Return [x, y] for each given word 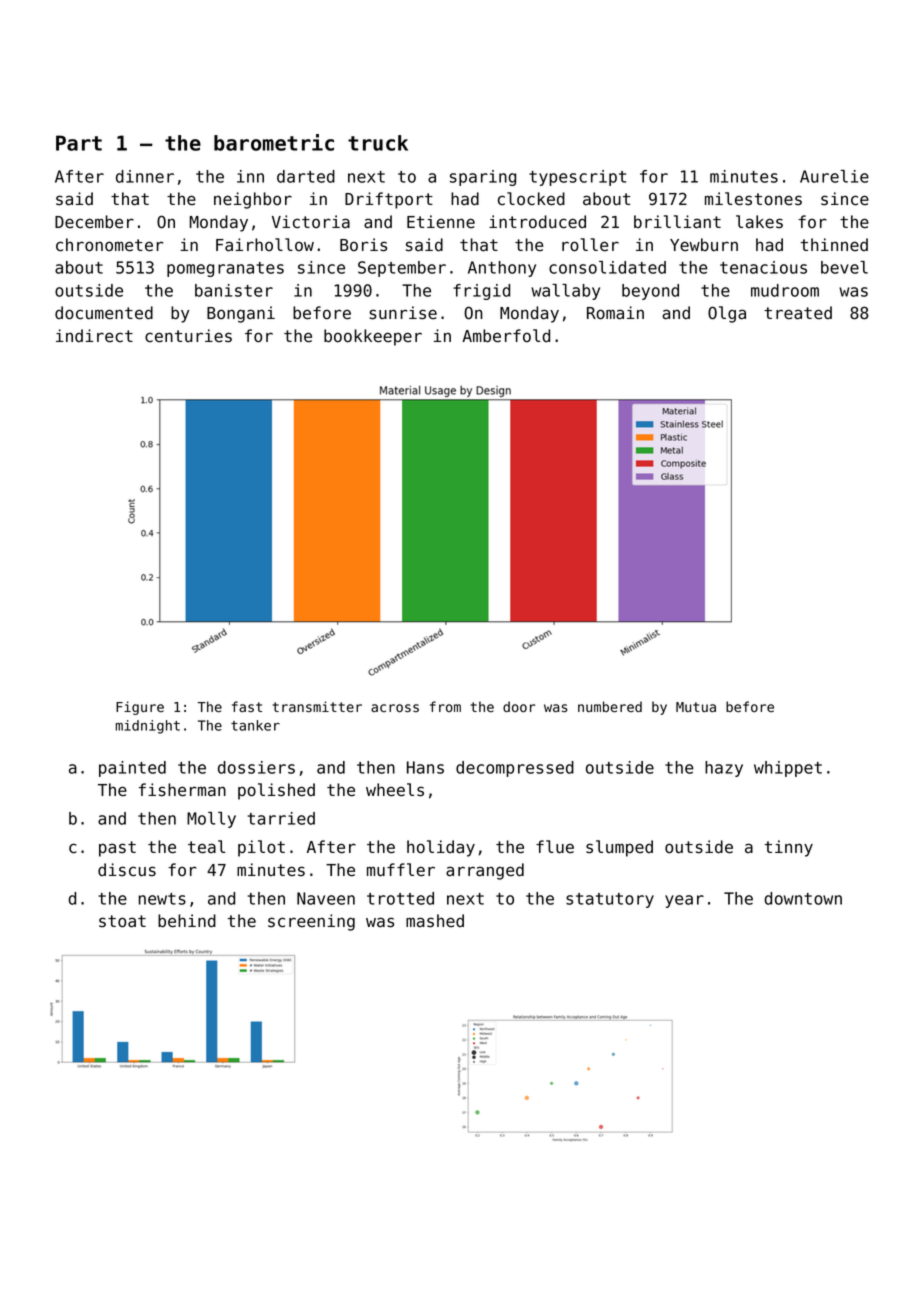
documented [104, 313]
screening [311, 922]
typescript [577, 178]
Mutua [696, 707]
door [519, 706]
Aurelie [834, 176]
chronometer [109, 245]
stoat [122, 921]
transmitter [317, 707]
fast [247, 706]
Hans [425, 767]
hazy [724, 769]
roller [590, 245]
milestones [753, 199]
